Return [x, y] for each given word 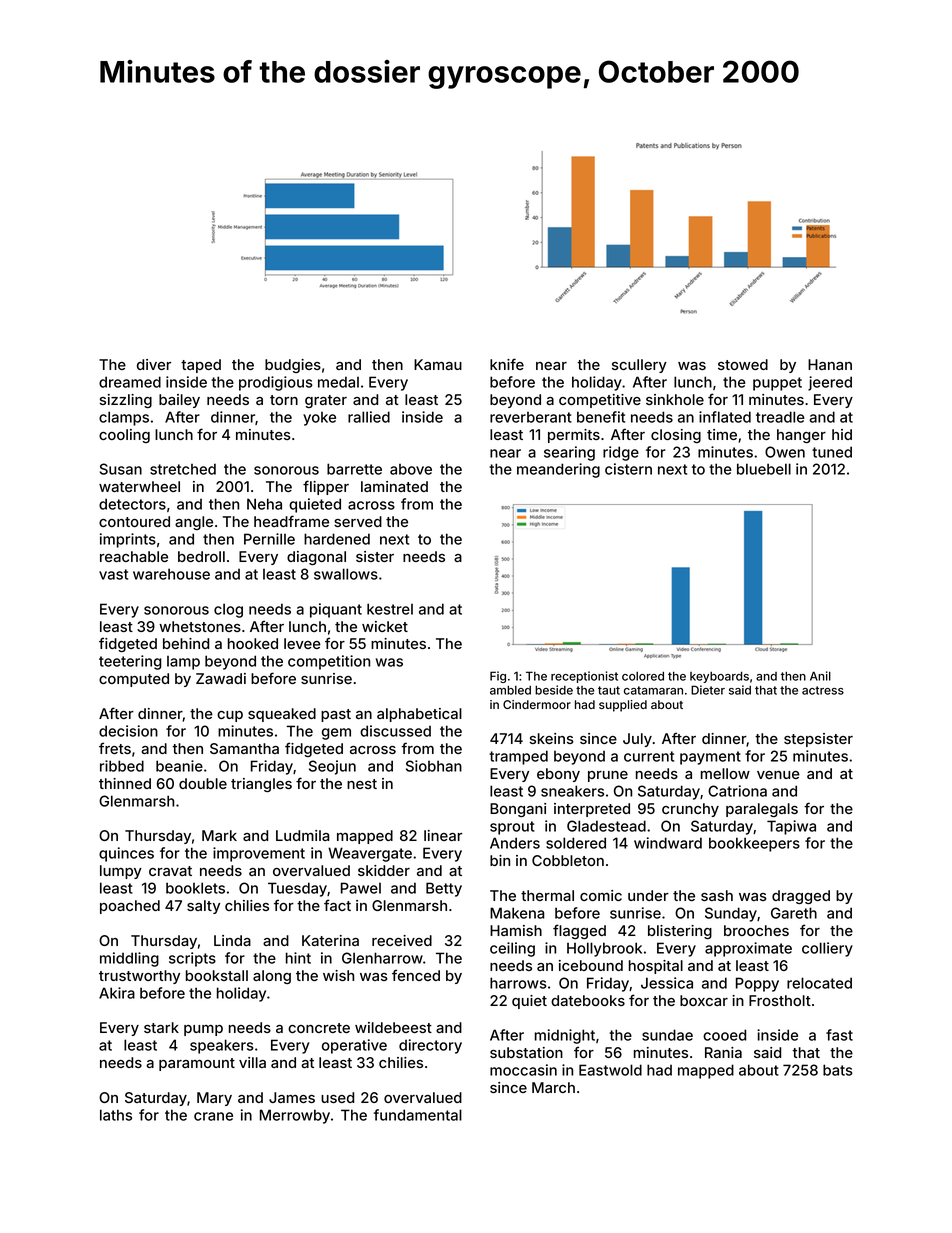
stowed [743, 364]
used [337, 1097]
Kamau [438, 364]
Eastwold [610, 1070]
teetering [130, 662]
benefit [601, 417]
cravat [170, 871]
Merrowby [295, 1116]
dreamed [130, 382]
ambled [510, 690]
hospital [656, 967]
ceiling [512, 949]
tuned [832, 452]
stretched [183, 469]
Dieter [708, 690]
